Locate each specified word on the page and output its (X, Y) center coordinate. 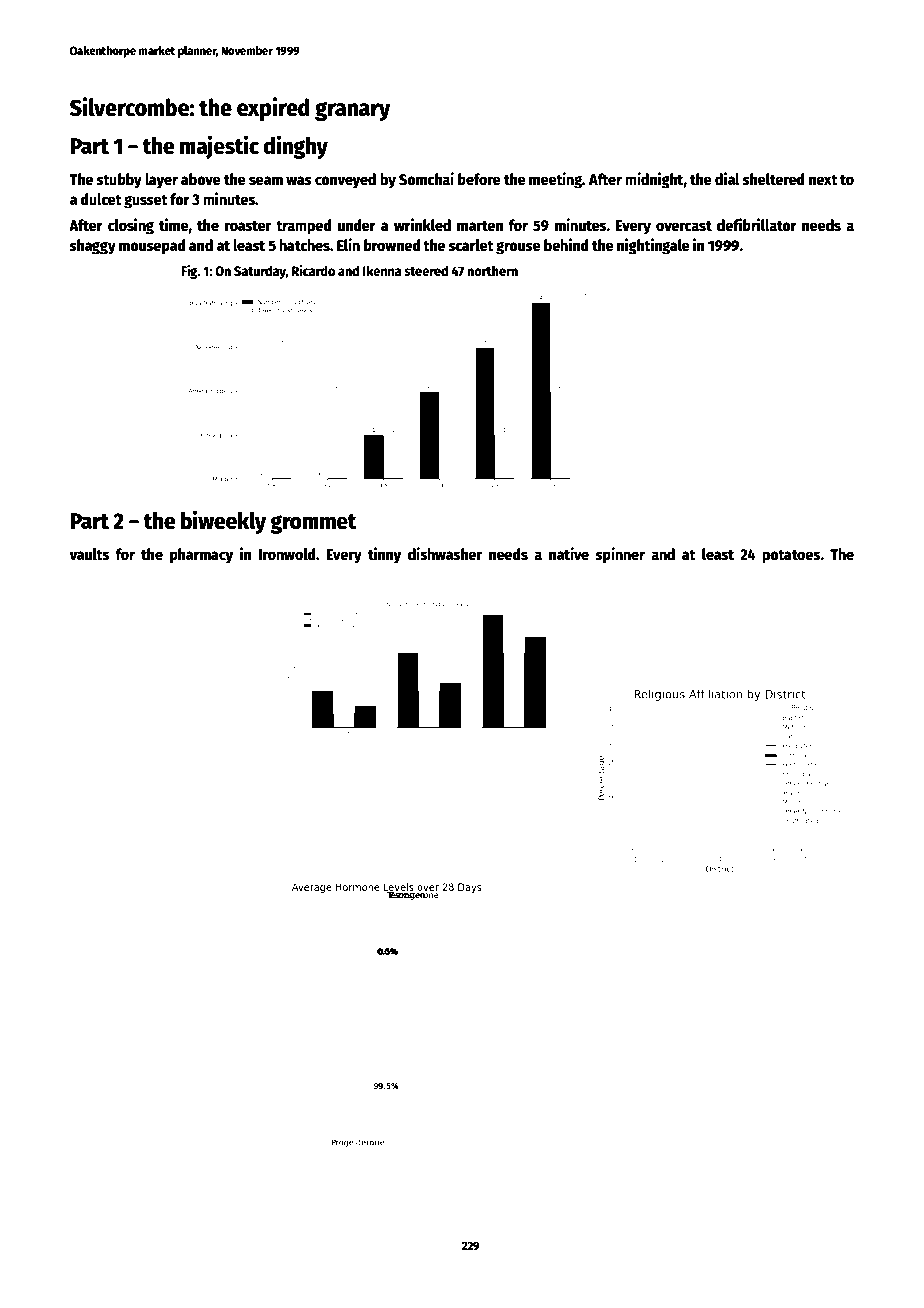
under (357, 225)
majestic (219, 147)
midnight (654, 180)
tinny (384, 555)
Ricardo (313, 270)
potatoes (791, 556)
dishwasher (445, 554)
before (479, 179)
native (569, 553)
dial (727, 178)
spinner (620, 555)
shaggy (93, 247)
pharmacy (201, 556)
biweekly (223, 522)
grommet (313, 524)
